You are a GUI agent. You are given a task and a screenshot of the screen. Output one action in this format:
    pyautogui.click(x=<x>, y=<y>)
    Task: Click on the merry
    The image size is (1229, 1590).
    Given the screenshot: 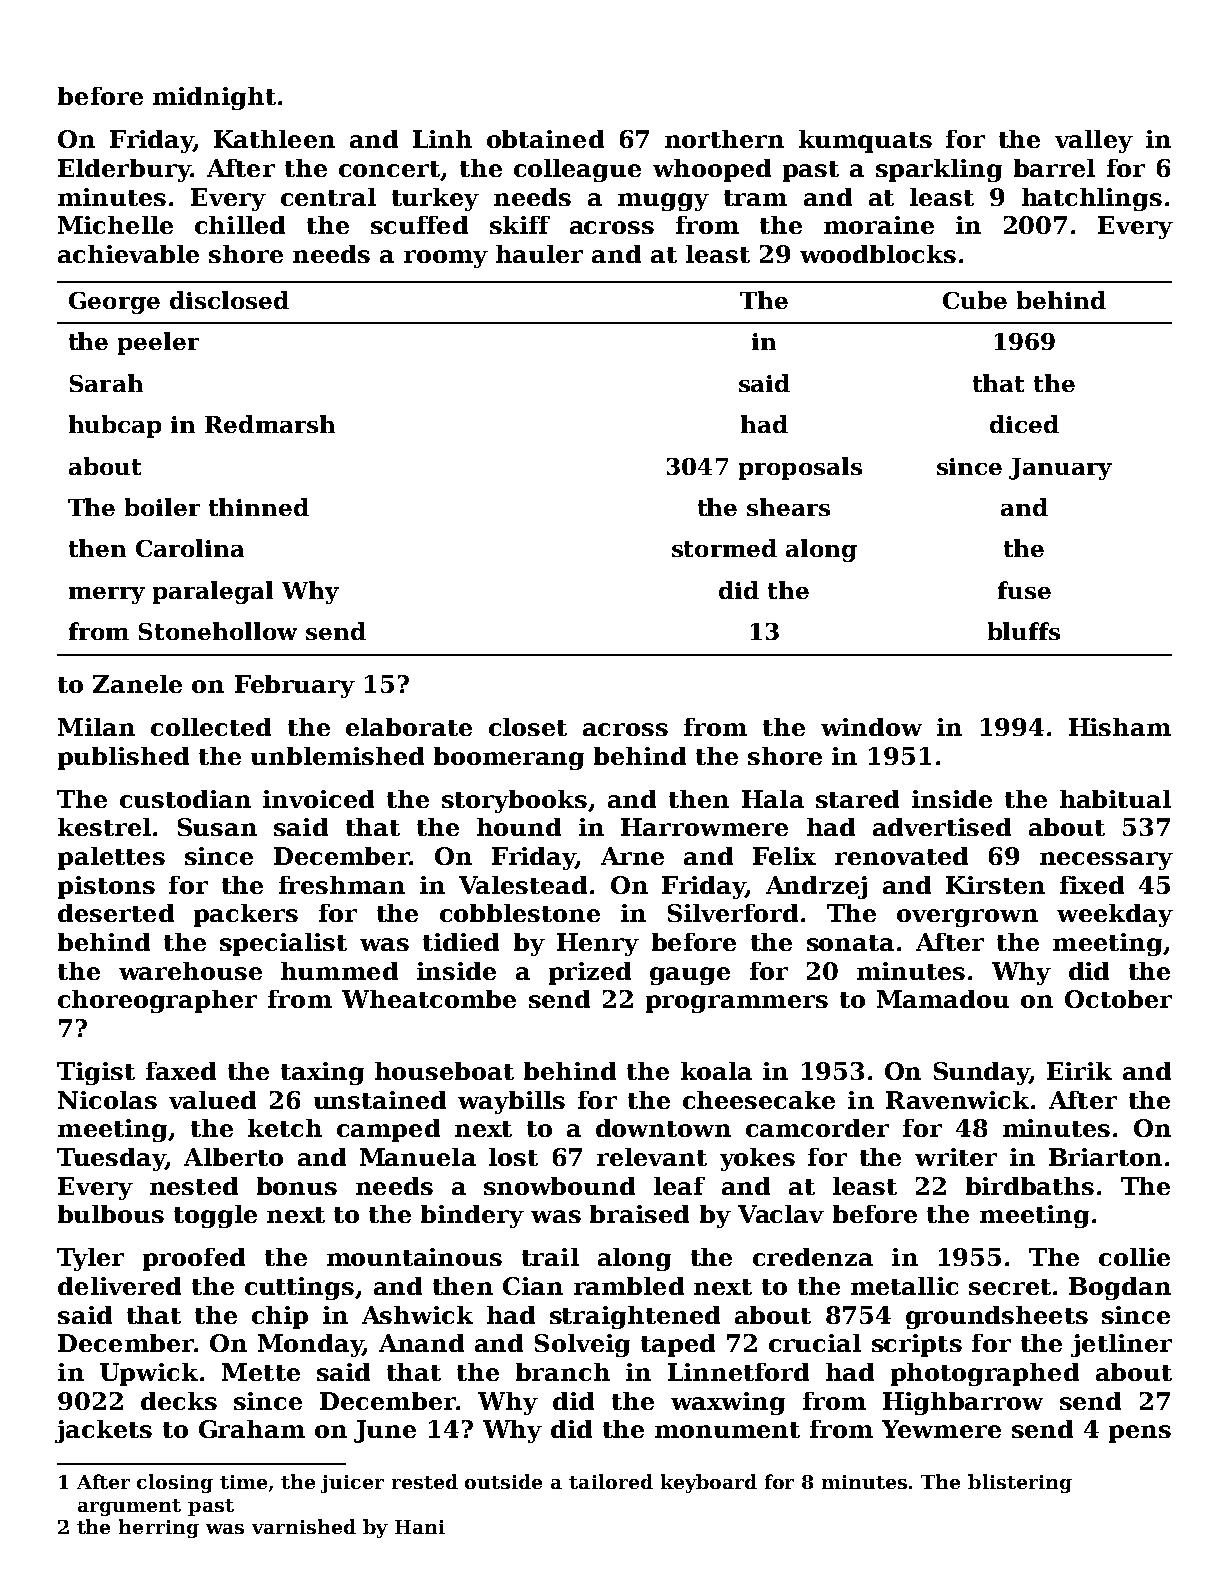 What is the action you would take?
    pyautogui.click(x=107, y=595)
